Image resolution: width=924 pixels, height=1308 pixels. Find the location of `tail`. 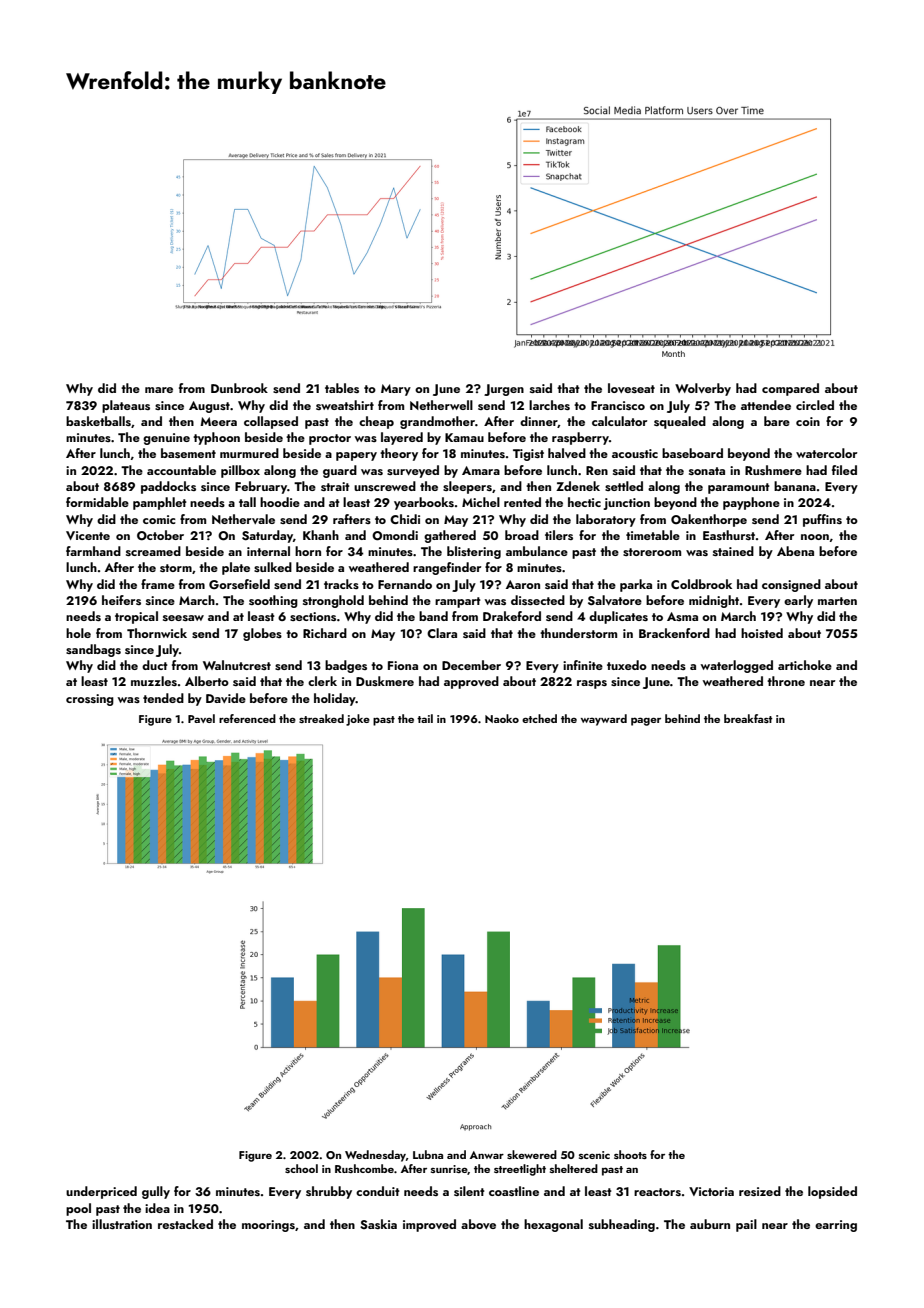

tail is located at coordinates (425, 718).
